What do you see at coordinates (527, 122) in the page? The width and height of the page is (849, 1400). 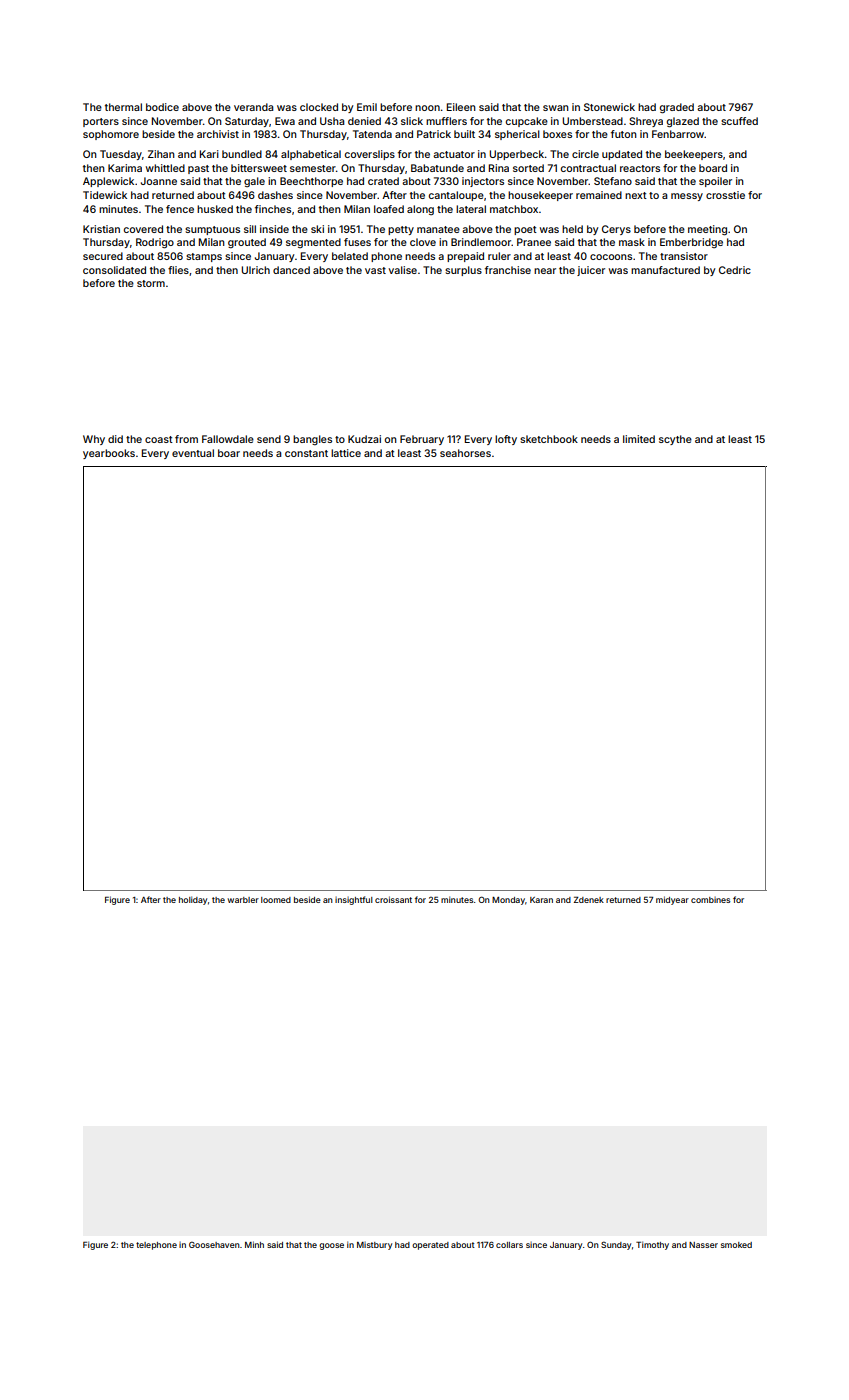 I see `cupcake` at bounding box center [527, 122].
